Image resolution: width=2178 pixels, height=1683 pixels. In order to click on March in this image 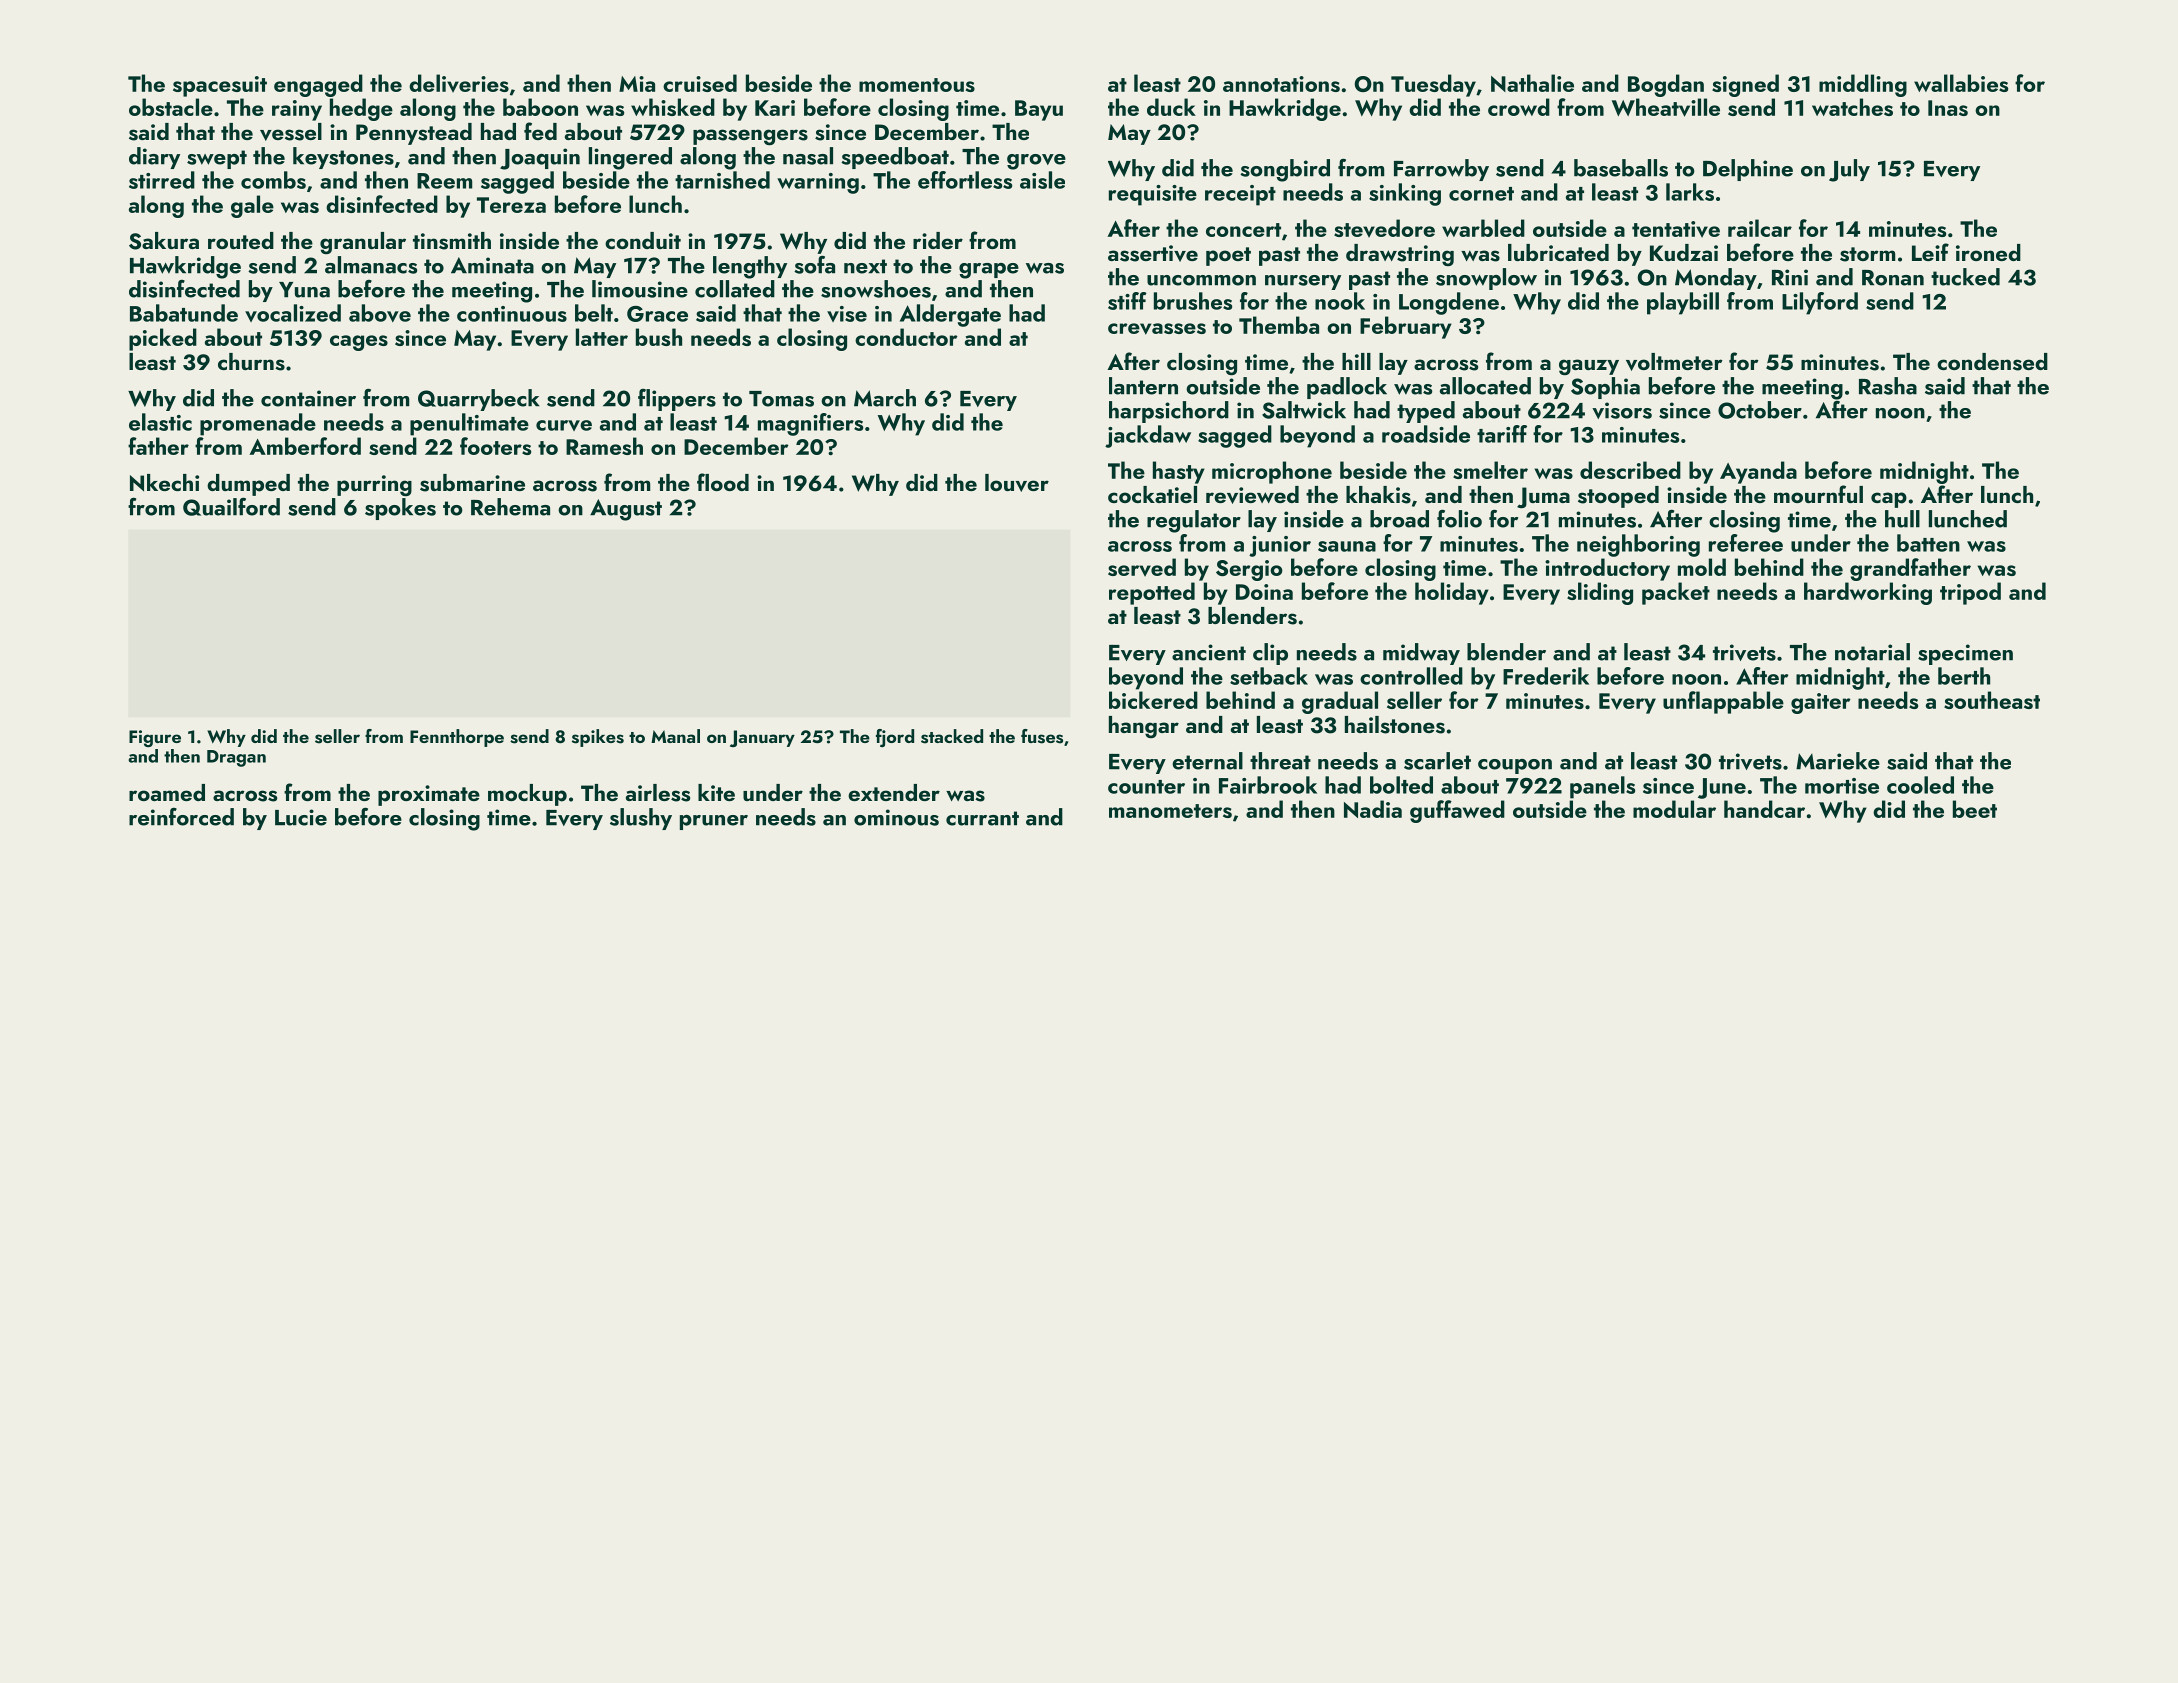, I will do `click(885, 398)`.
